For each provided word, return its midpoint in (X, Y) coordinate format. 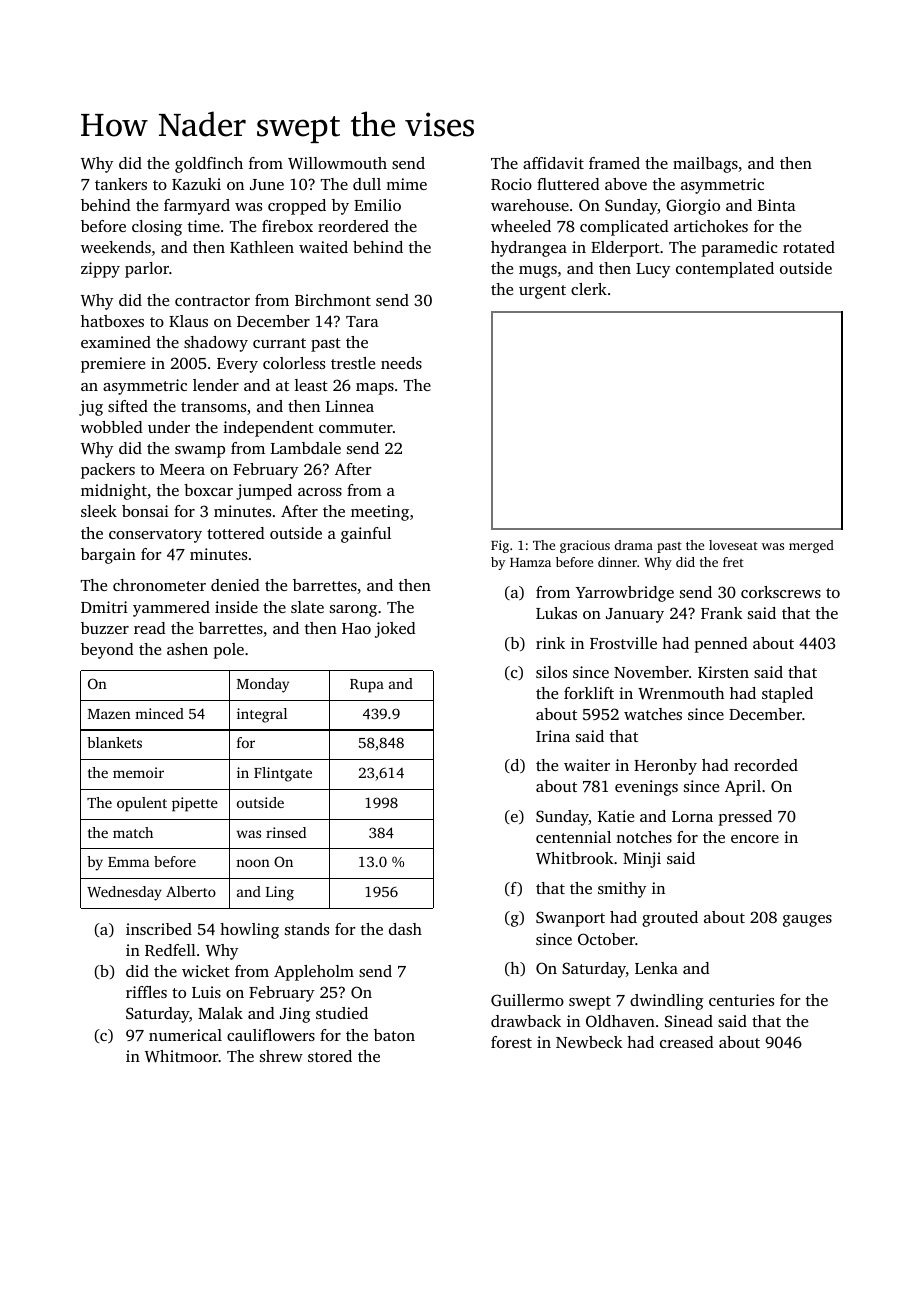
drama (634, 545)
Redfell (170, 950)
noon (253, 863)
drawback (526, 1021)
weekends (116, 247)
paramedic (740, 249)
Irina (553, 736)
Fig (500, 546)
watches (653, 714)
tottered (236, 533)
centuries (741, 1000)
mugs (538, 272)
